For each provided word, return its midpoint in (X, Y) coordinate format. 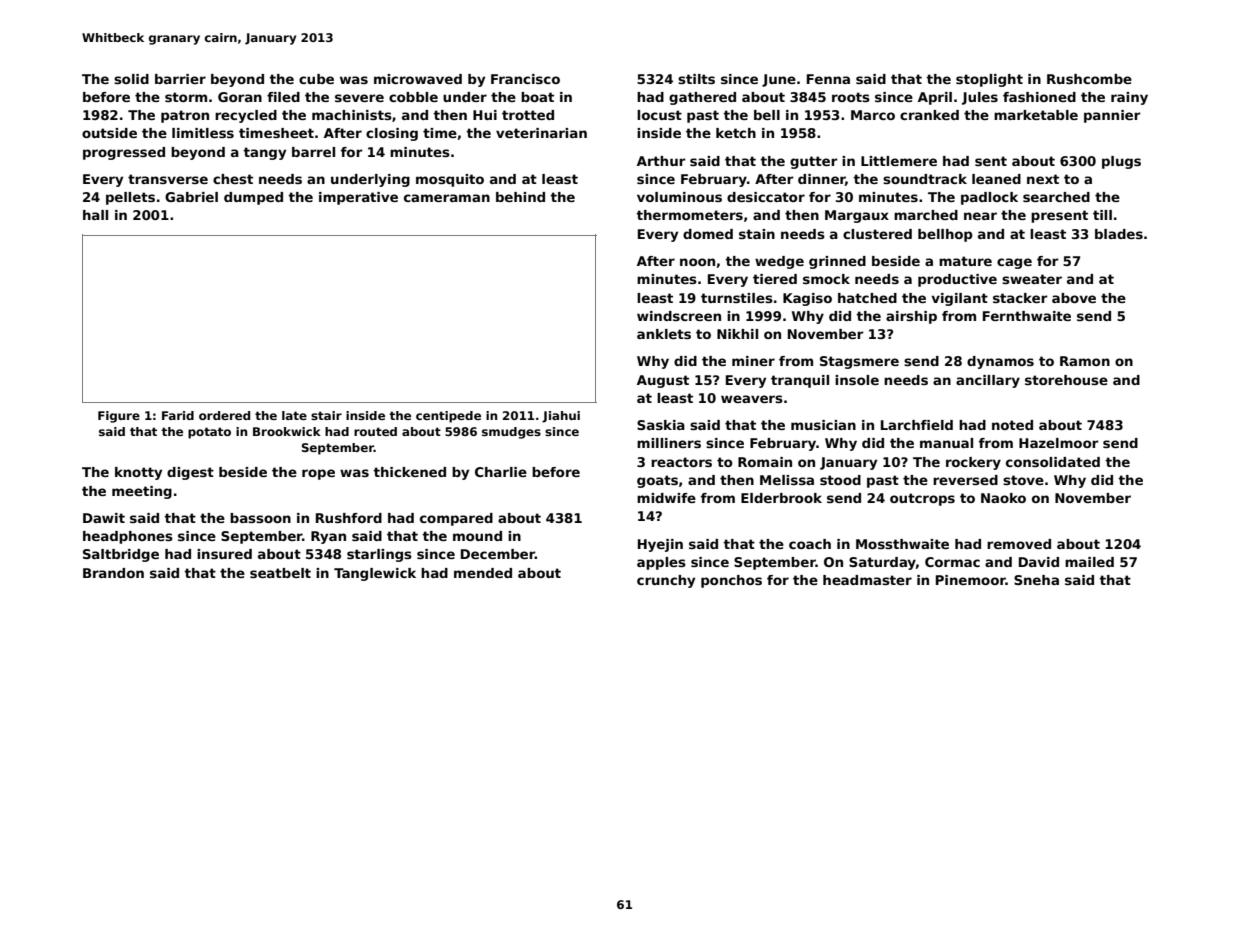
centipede (448, 417)
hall (95, 215)
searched (1056, 197)
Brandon (113, 573)
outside (109, 133)
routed (375, 431)
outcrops (922, 499)
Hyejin (660, 545)
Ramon (1085, 361)
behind (520, 197)
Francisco (525, 79)
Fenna (828, 79)
